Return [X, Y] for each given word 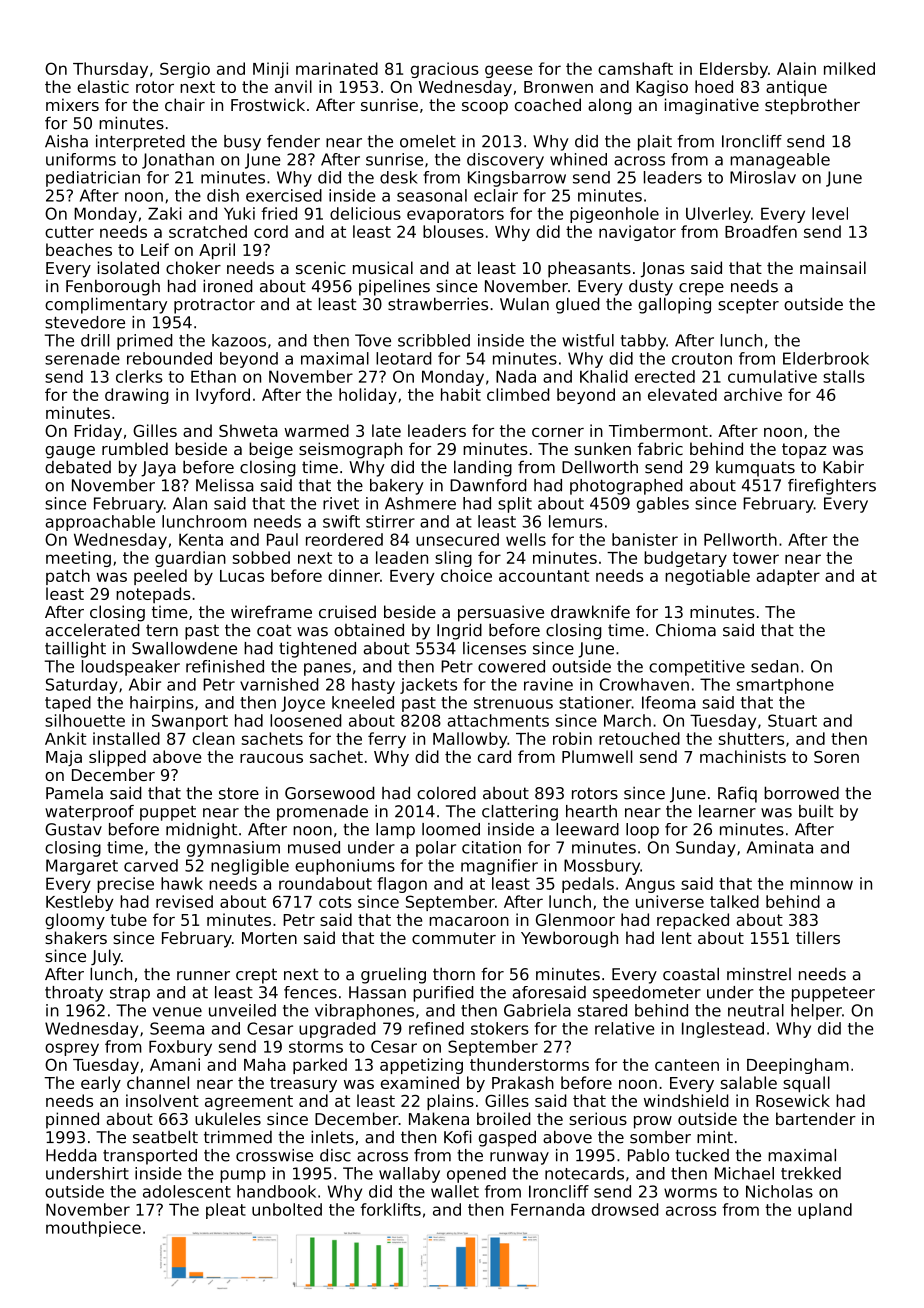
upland [825, 1211]
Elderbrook [826, 358]
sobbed [261, 557]
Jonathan [178, 161]
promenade [322, 813]
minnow [821, 883]
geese [509, 71]
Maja [64, 758]
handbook [276, 1191]
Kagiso [662, 88]
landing [483, 468]
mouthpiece [93, 1229]
